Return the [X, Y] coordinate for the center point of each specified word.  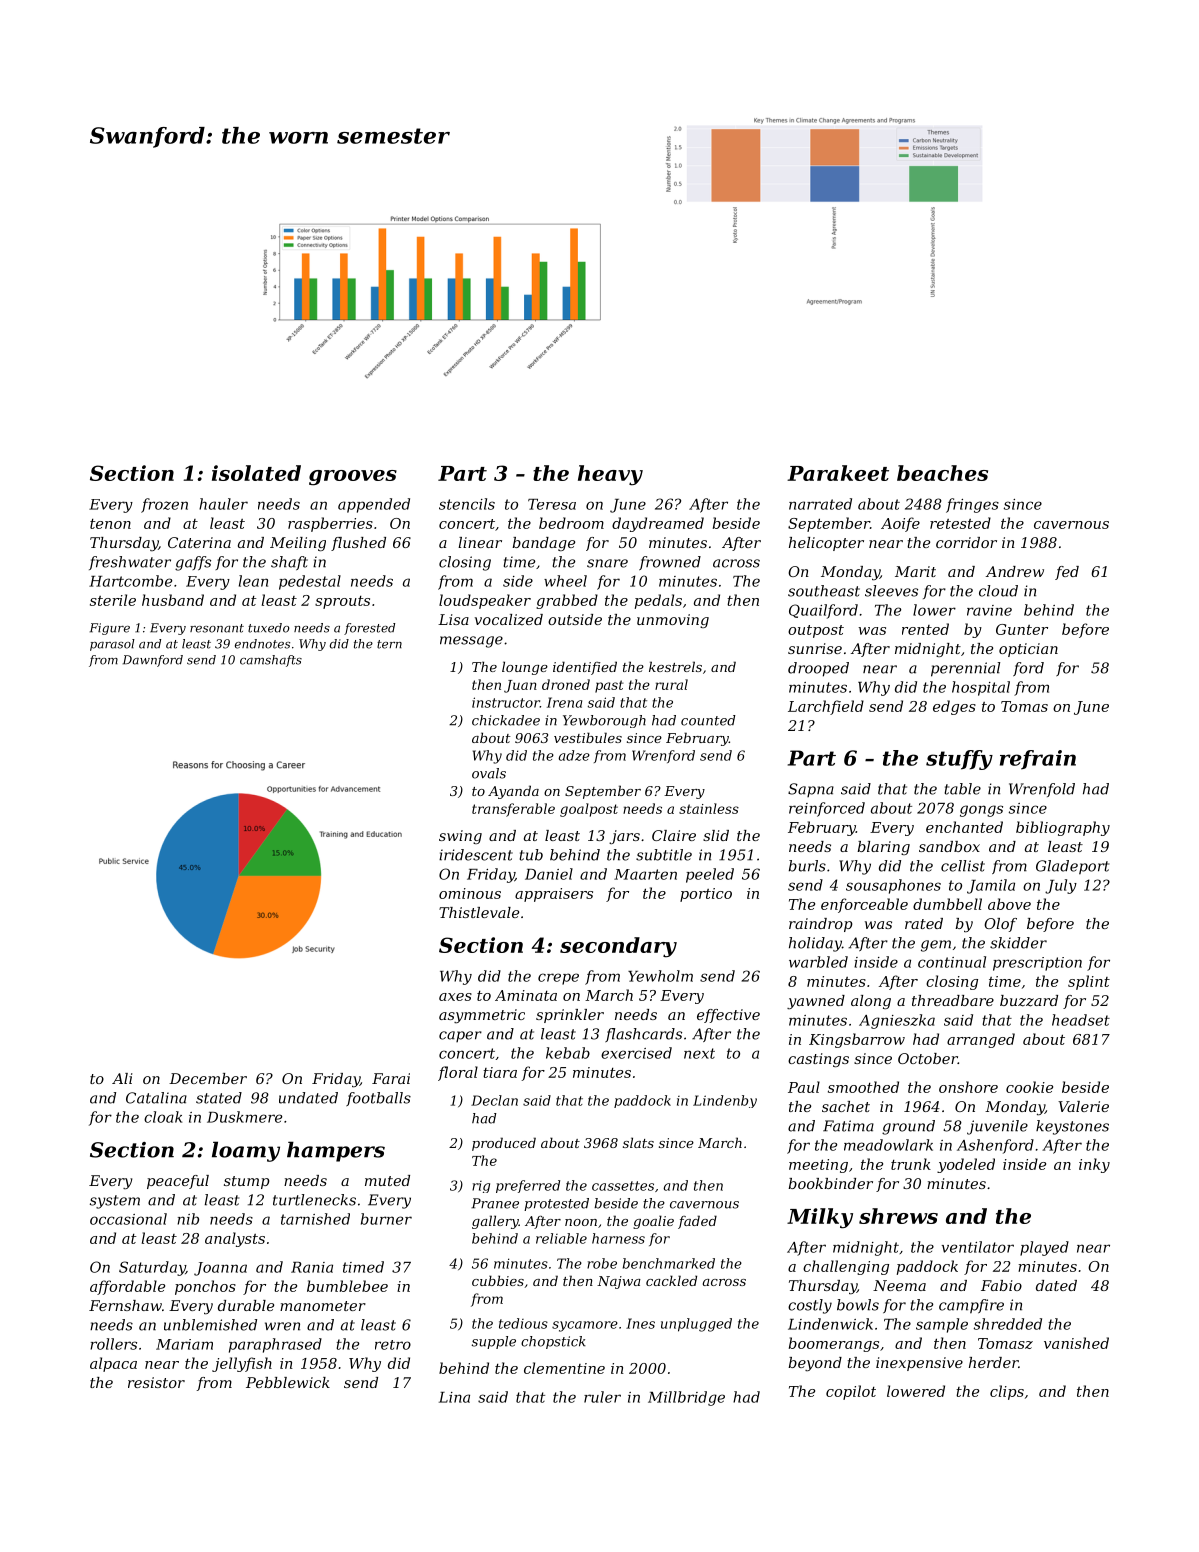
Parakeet [838, 473]
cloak [163, 1117]
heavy [610, 475]
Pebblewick [288, 1382]
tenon [110, 524]
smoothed [863, 1087]
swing [460, 837]
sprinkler [570, 1016]
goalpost [589, 810]
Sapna [811, 790]
